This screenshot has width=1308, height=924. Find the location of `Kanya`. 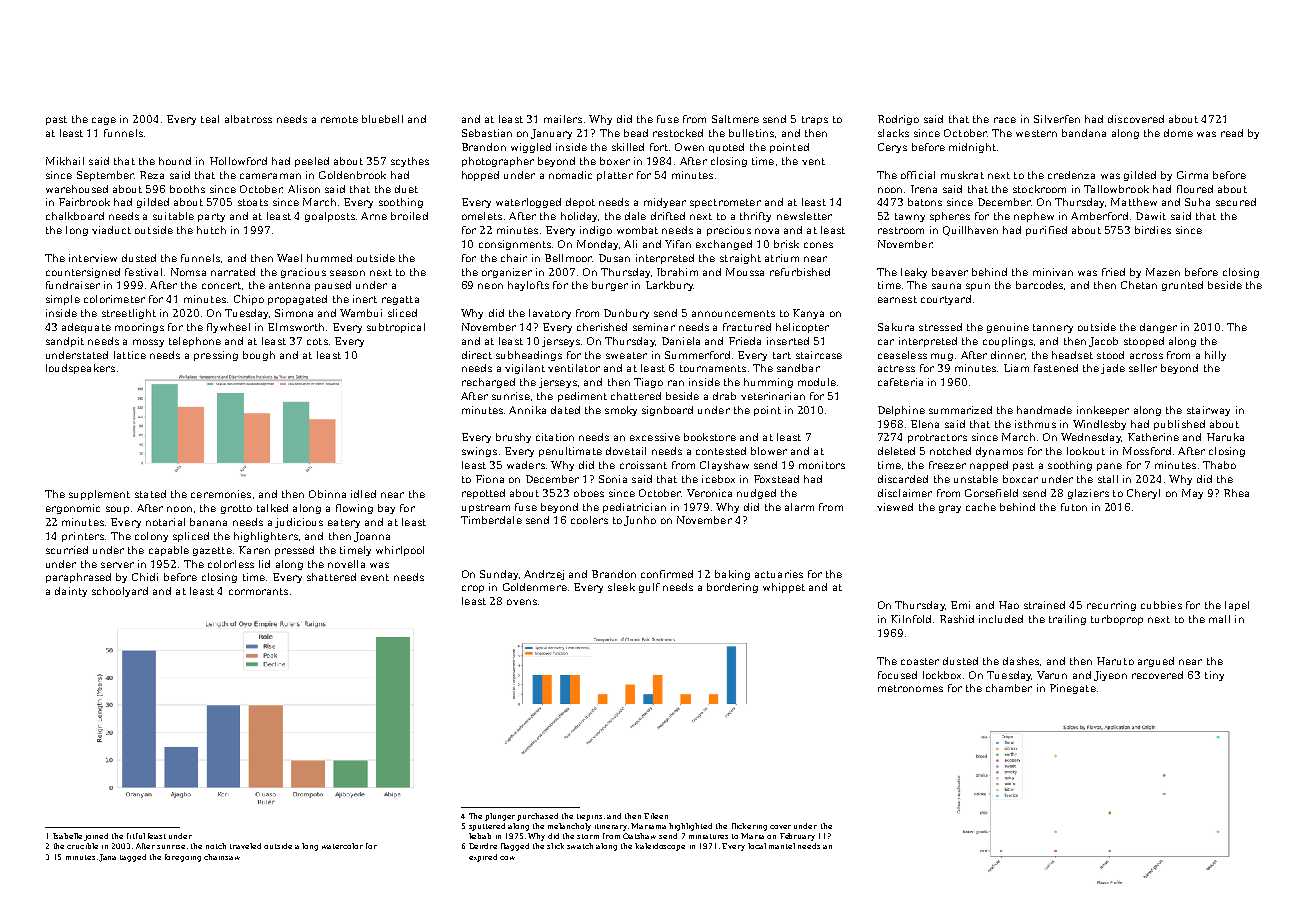

Kanya is located at coordinates (808, 314).
